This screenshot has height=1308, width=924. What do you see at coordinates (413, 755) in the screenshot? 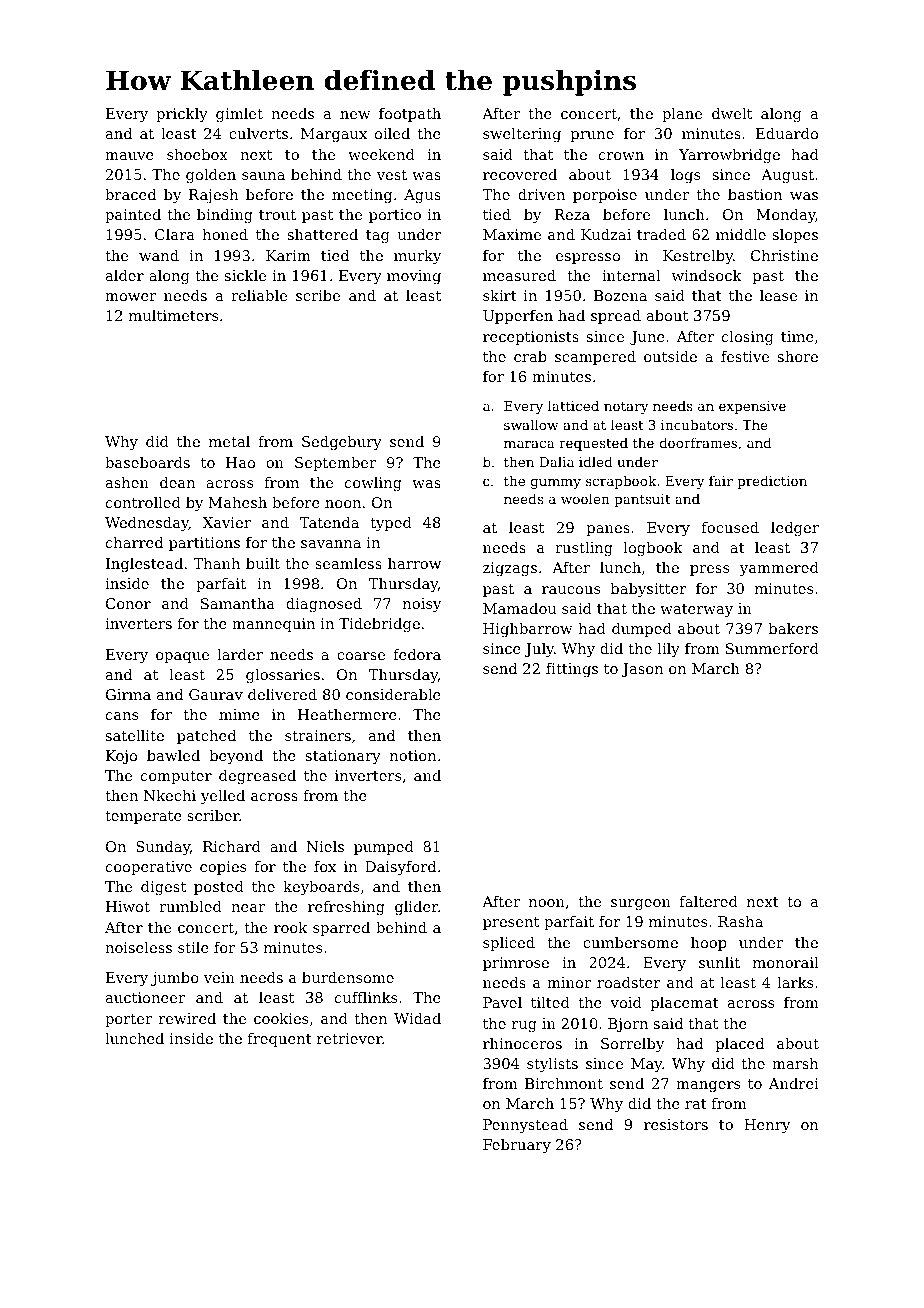
I see `notion` at bounding box center [413, 755].
